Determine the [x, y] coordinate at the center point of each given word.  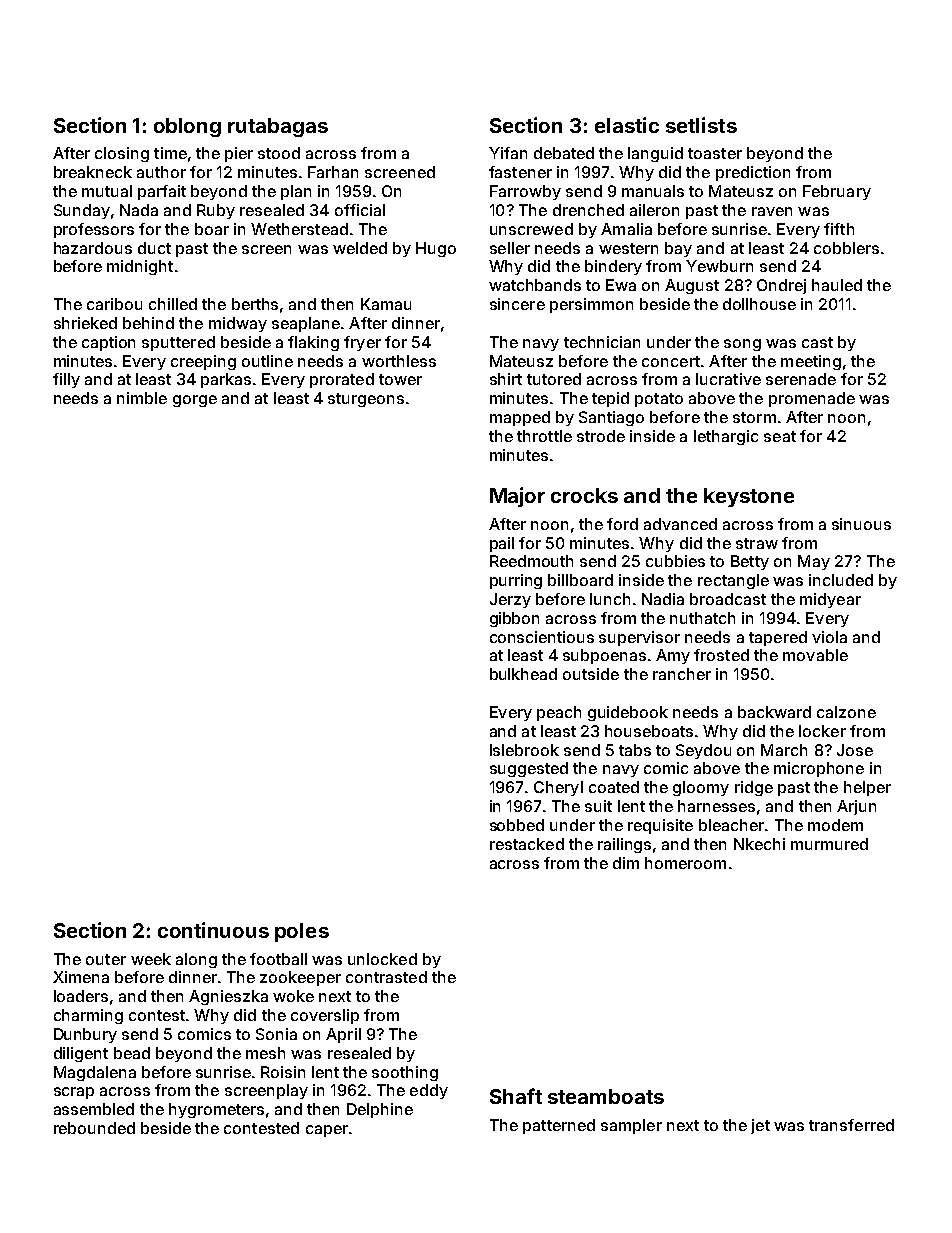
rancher [682, 674]
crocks [584, 495]
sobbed [517, 825]
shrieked [85, 323]
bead [132, 1053]
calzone [846, 712]
